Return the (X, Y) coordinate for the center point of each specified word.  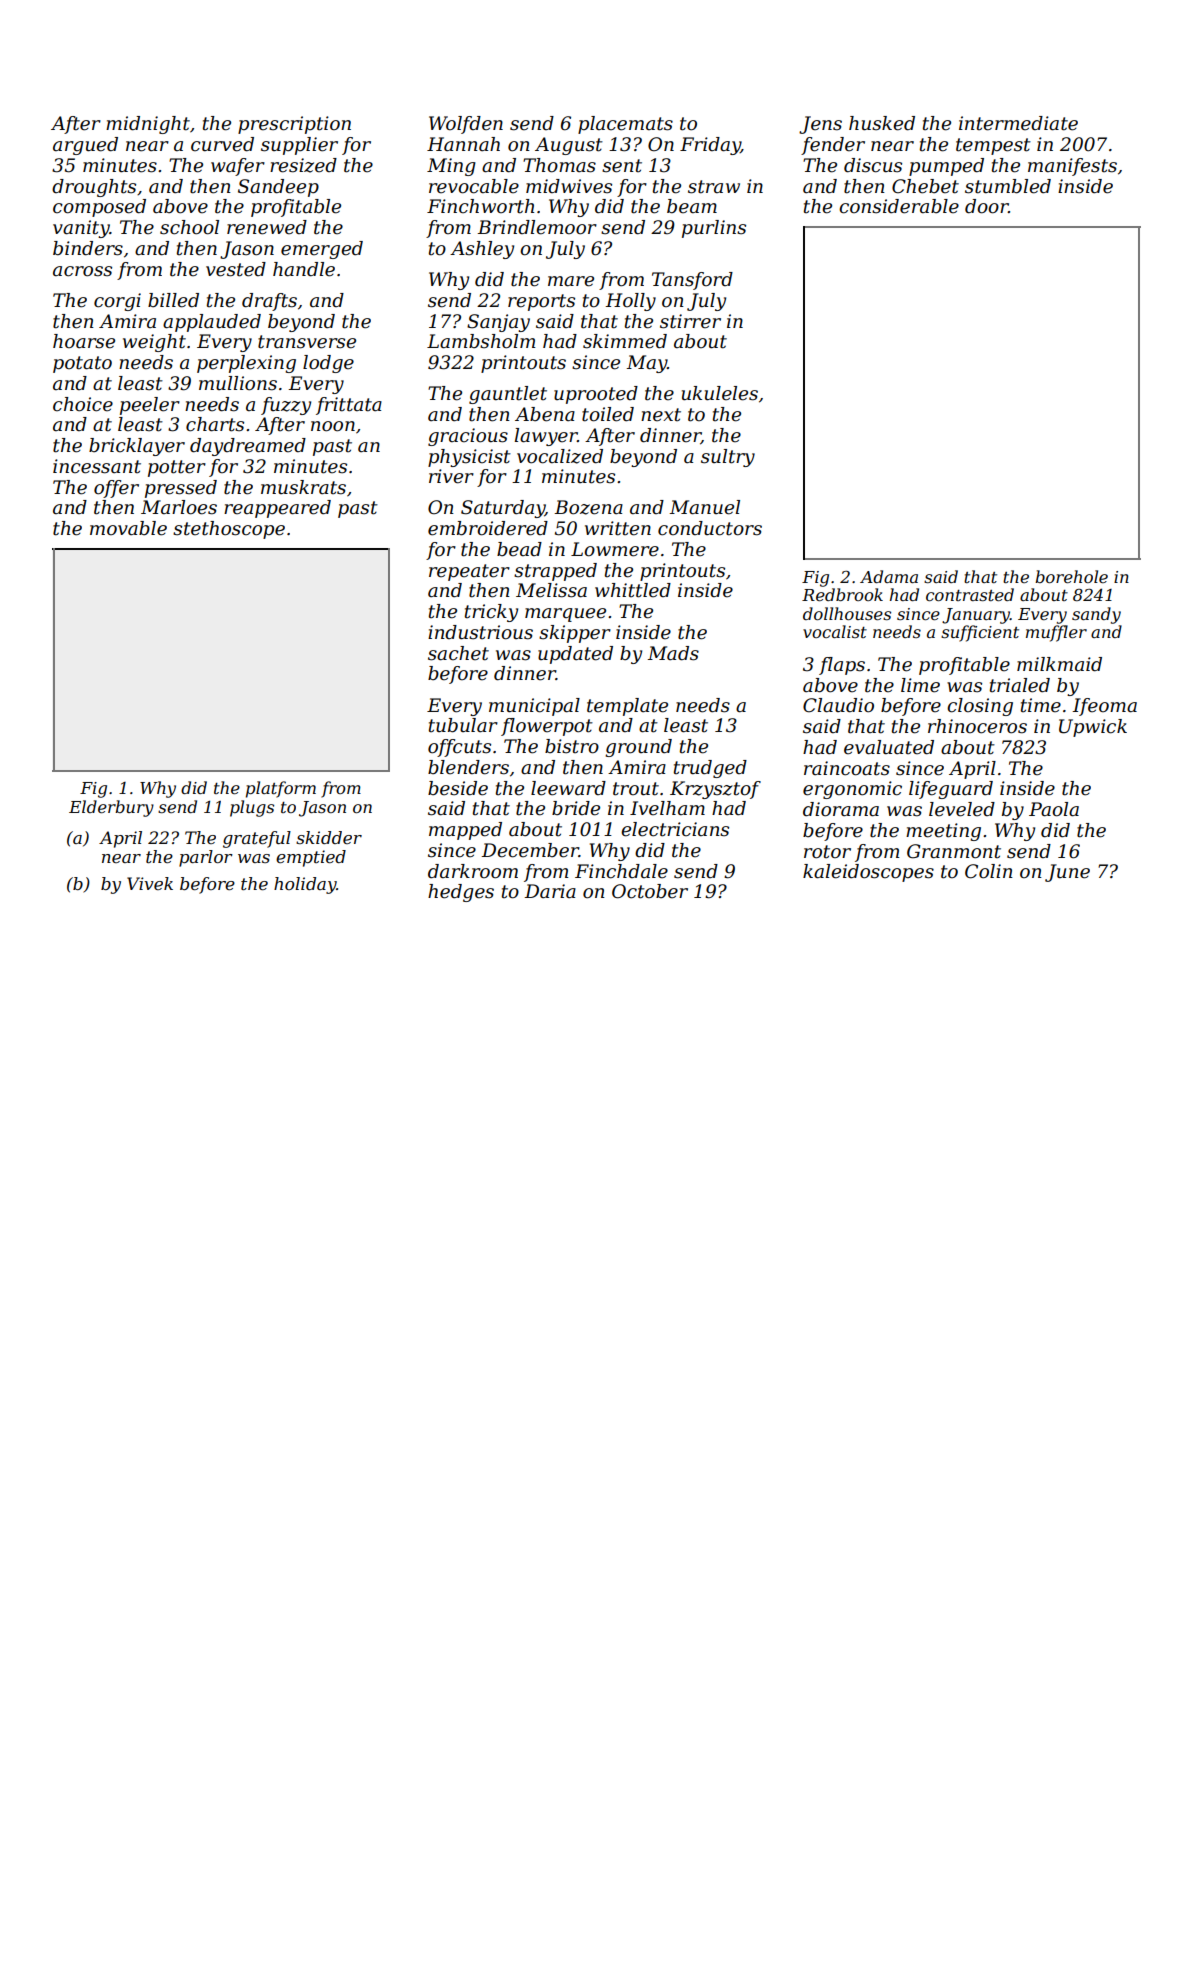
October (650, 891)
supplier (299, 146)
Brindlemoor (537, 227)
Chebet (925, 186)
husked (882, 123)
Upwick (1093, 728)
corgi (117, 302)
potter (177, 468)
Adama (889, 576)
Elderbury (111, 808)
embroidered (488, 528)
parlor (206, 858)
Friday (710, 146)
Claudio (838, 705)
